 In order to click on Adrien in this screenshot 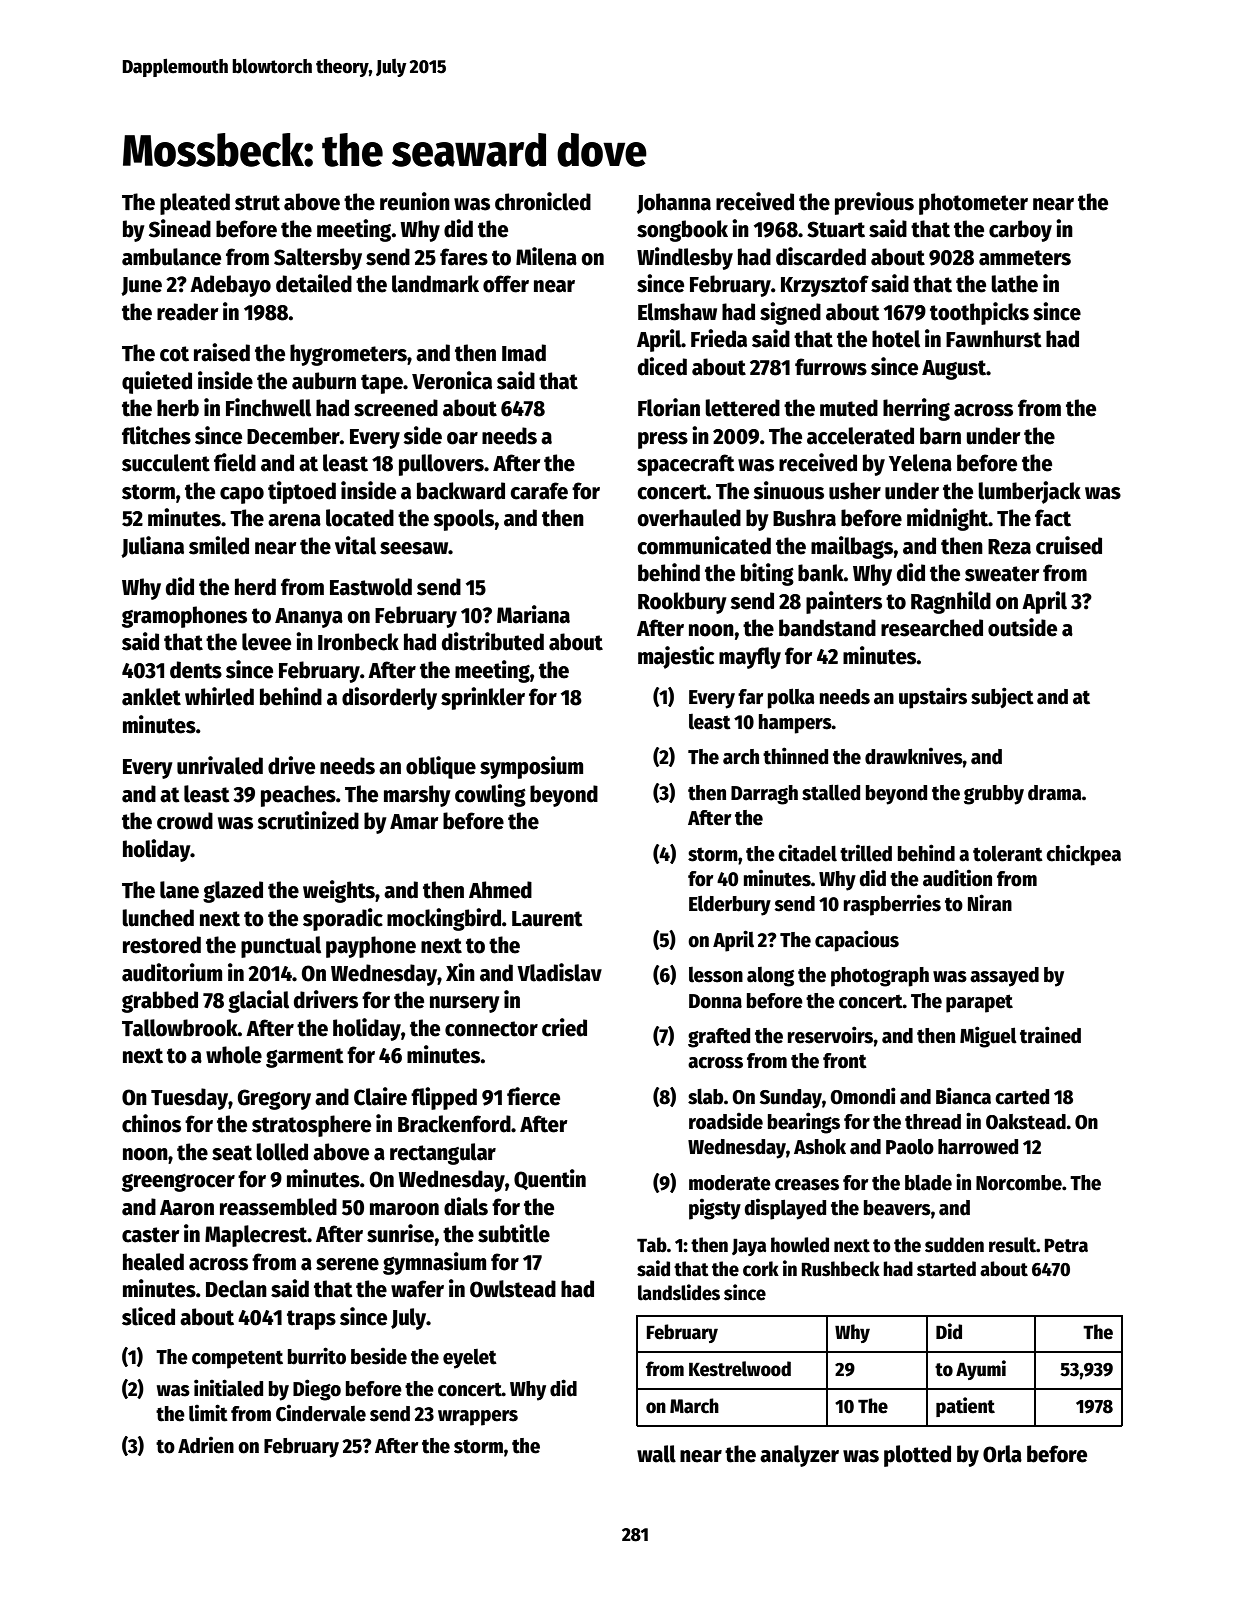, I will do `click(206, 1445)`.
